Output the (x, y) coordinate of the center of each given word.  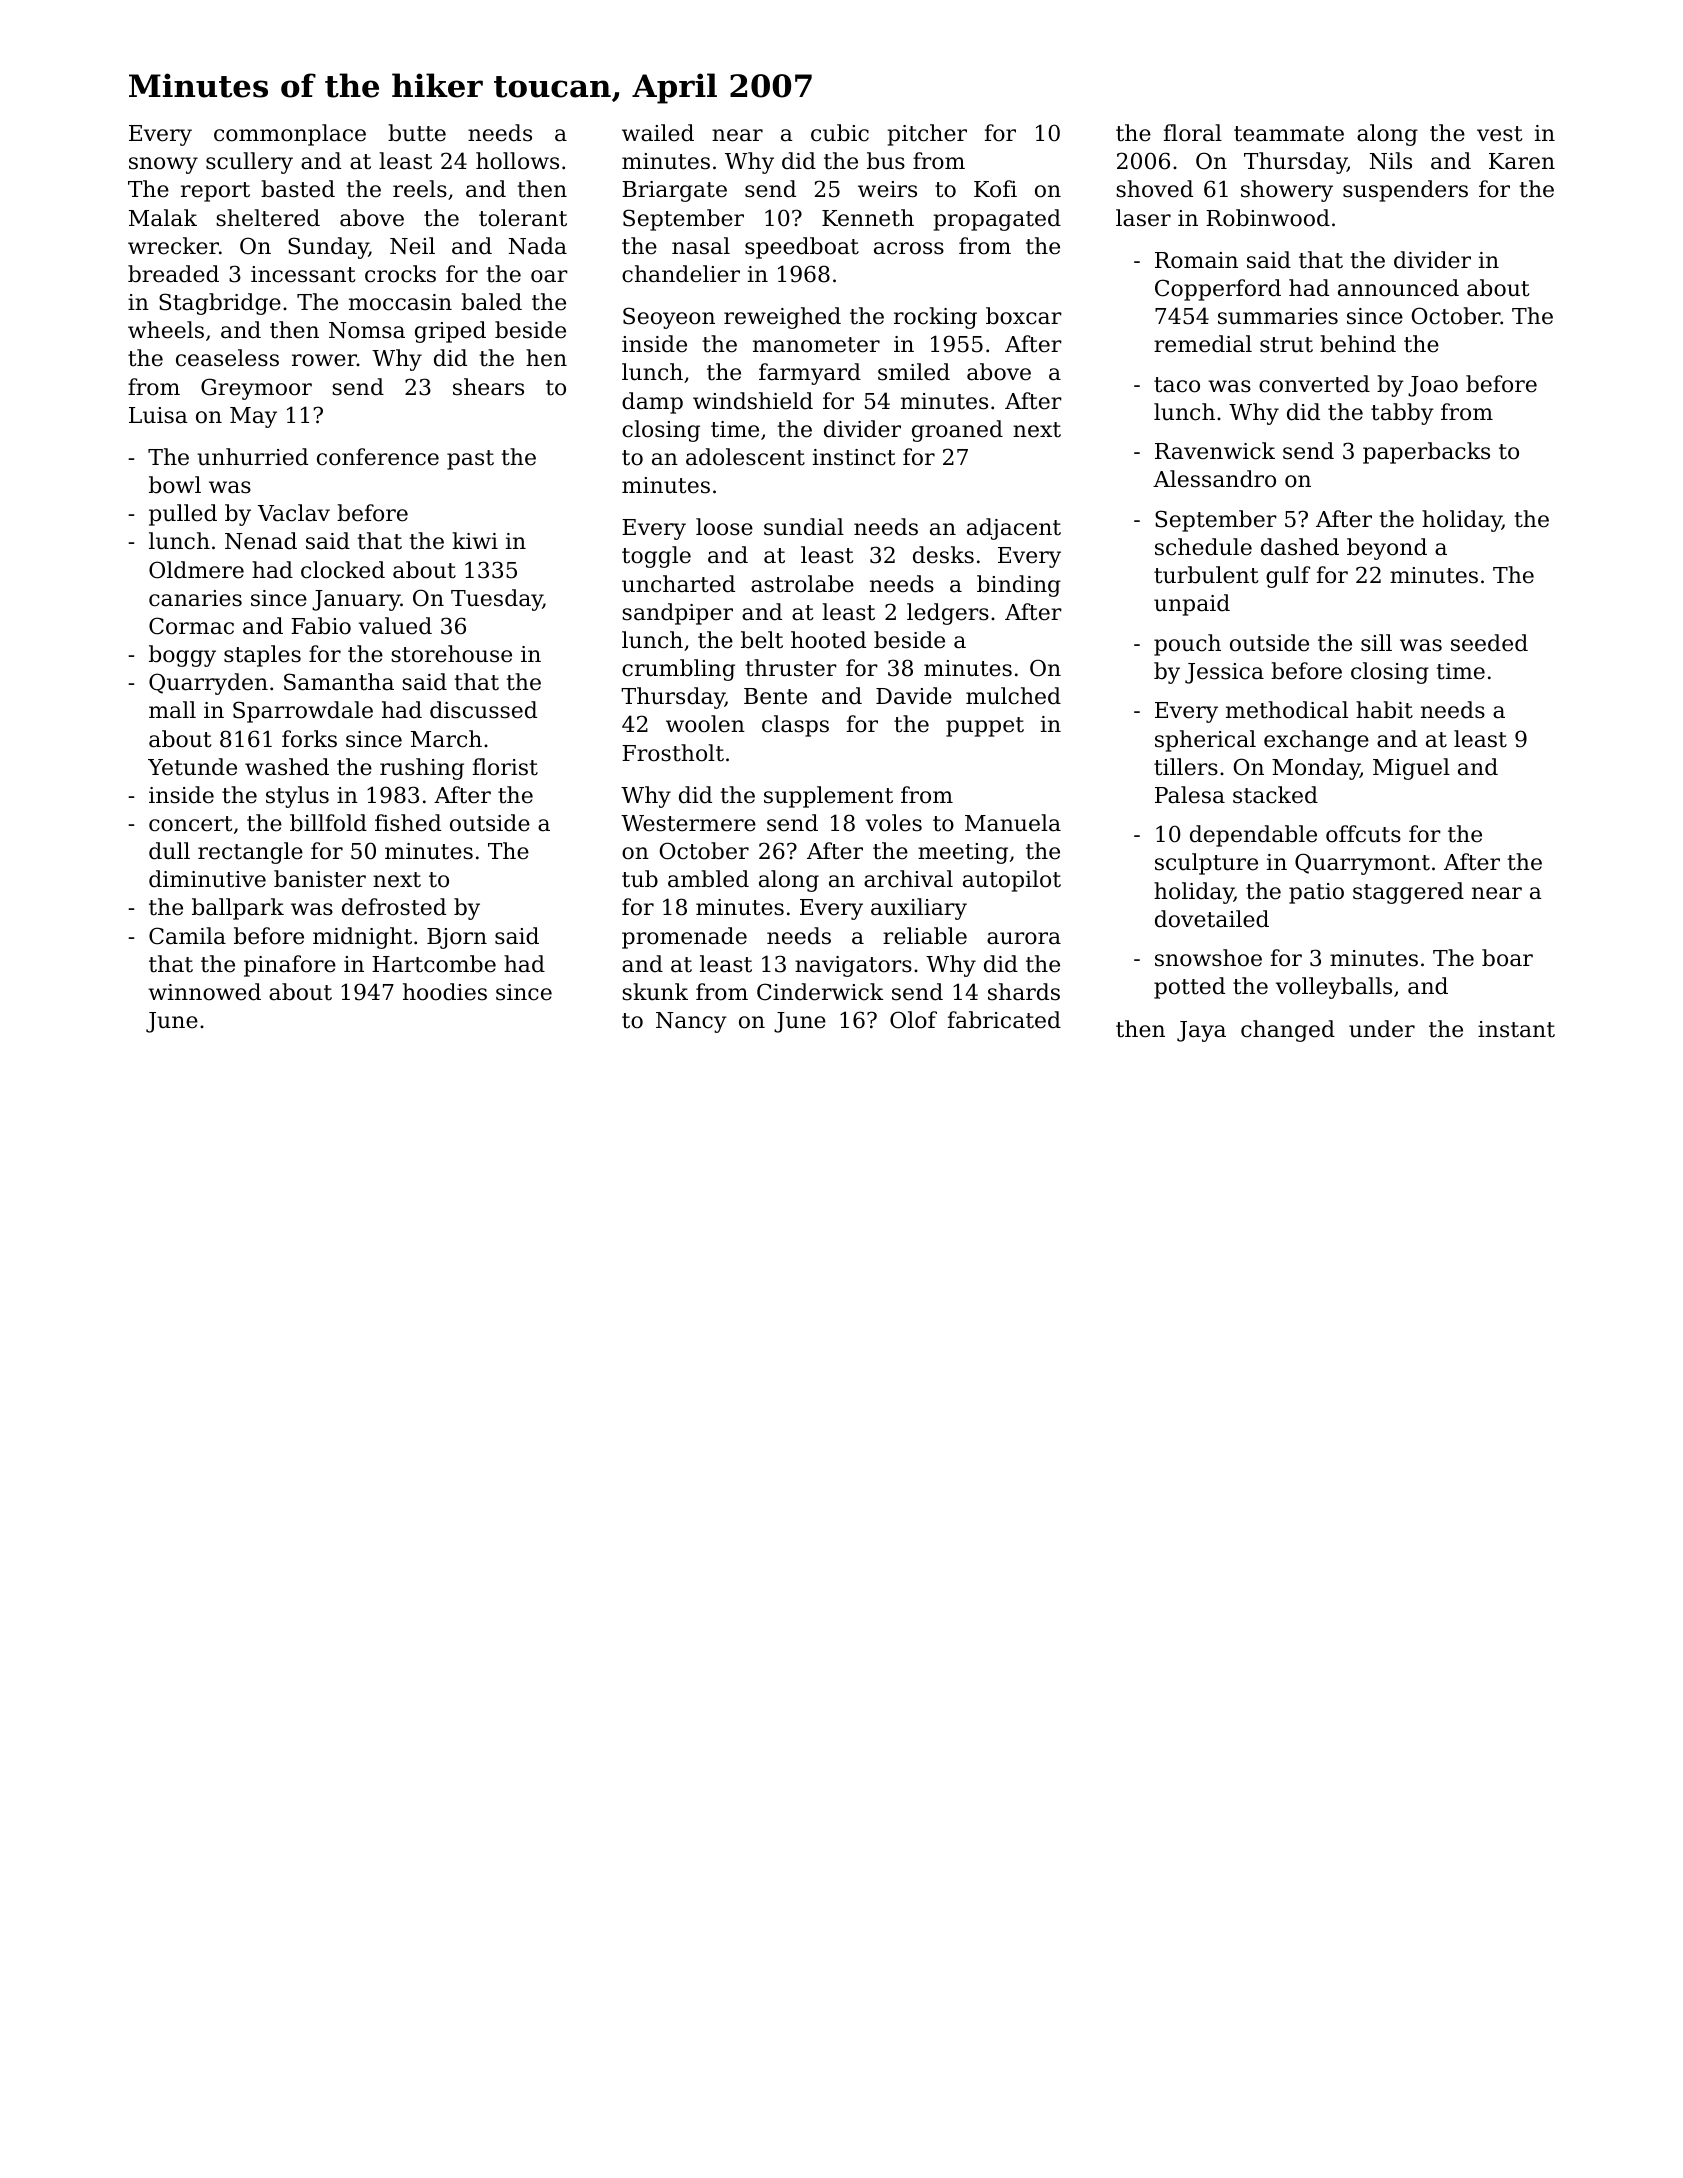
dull (169, 851)
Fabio (321, 626)
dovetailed (1212, 919)
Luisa (158, 415)
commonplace (290, 135)
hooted (828, 640)
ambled (708, 879)
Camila (187, 936)
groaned (957, 431)
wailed (658, 133)
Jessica (1224, 673)
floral (1193, 133)
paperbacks (1426, 453)
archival (908, 879)
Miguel (1411, 769)
